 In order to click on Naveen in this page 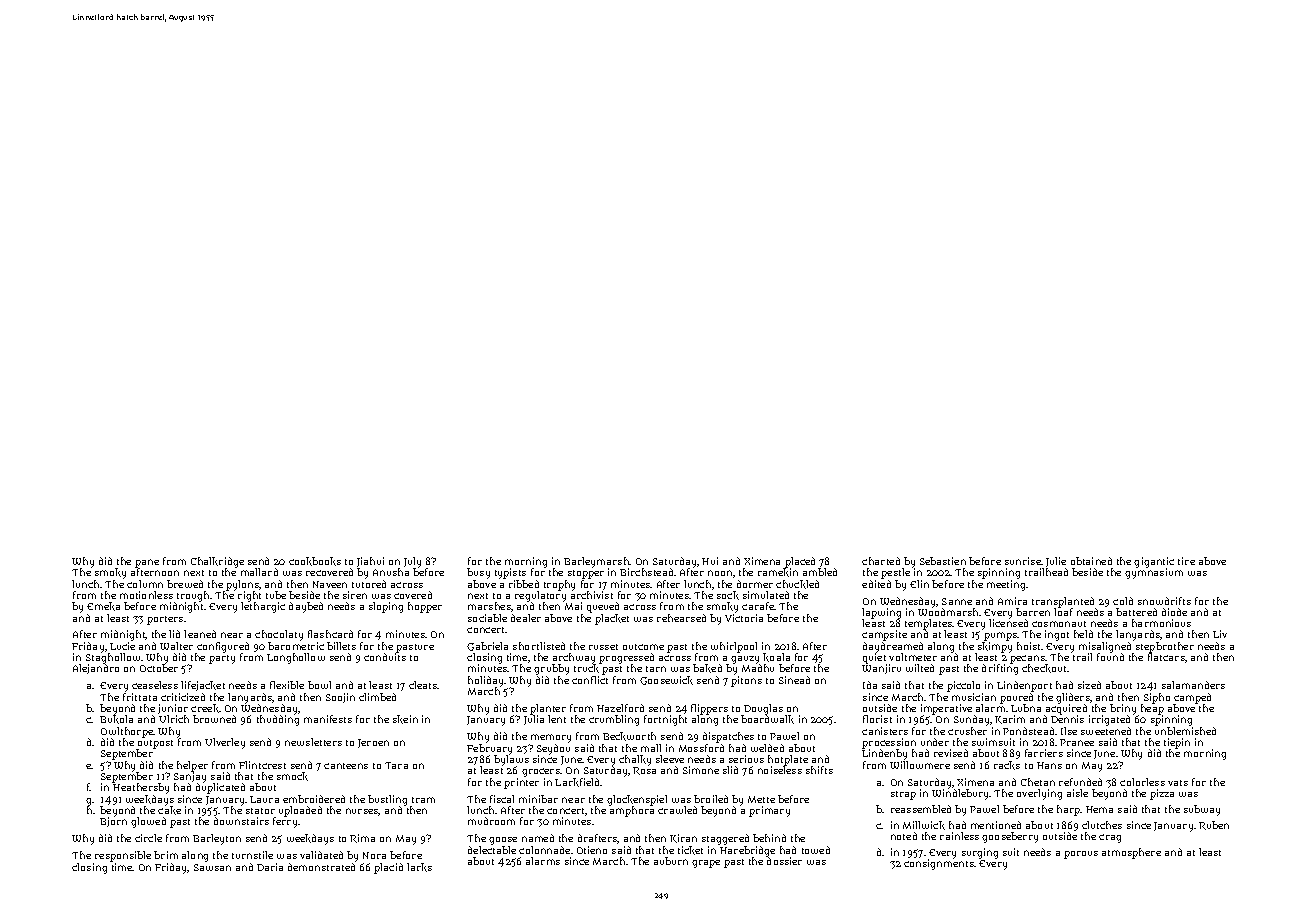, I will do `click(330, 584)`.
